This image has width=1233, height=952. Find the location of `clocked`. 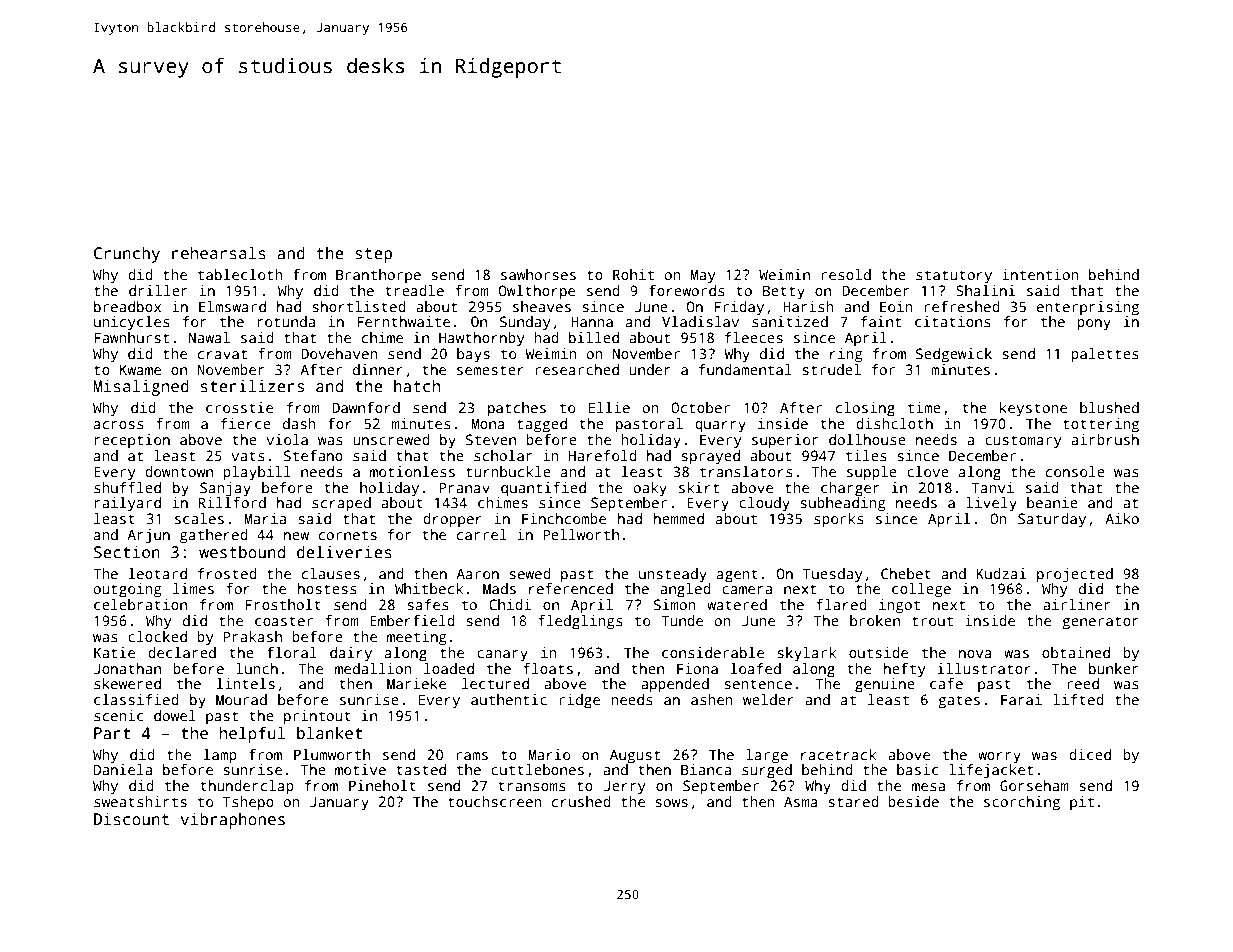

clocked is located at coordinates (157, 636).
